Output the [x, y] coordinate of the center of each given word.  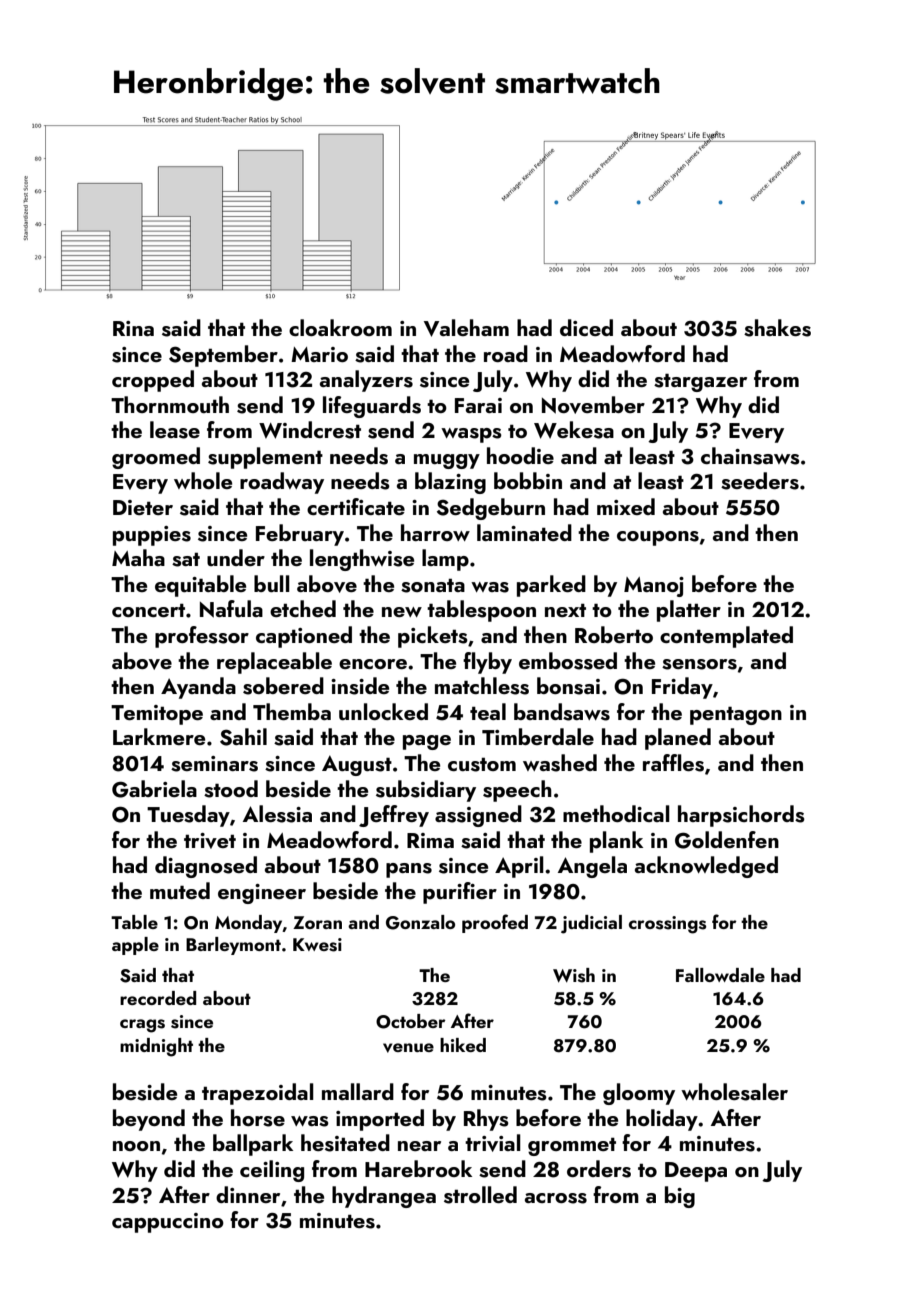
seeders [760, 481]
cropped [153, 381]
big [680, 1197]
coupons [658, 538]
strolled [480, 1195]
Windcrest [310, 430]
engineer [262, 894]
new [402, 612]
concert [148, 610]
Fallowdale [720, 975]
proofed [495, 923]
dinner [248, 1194]
